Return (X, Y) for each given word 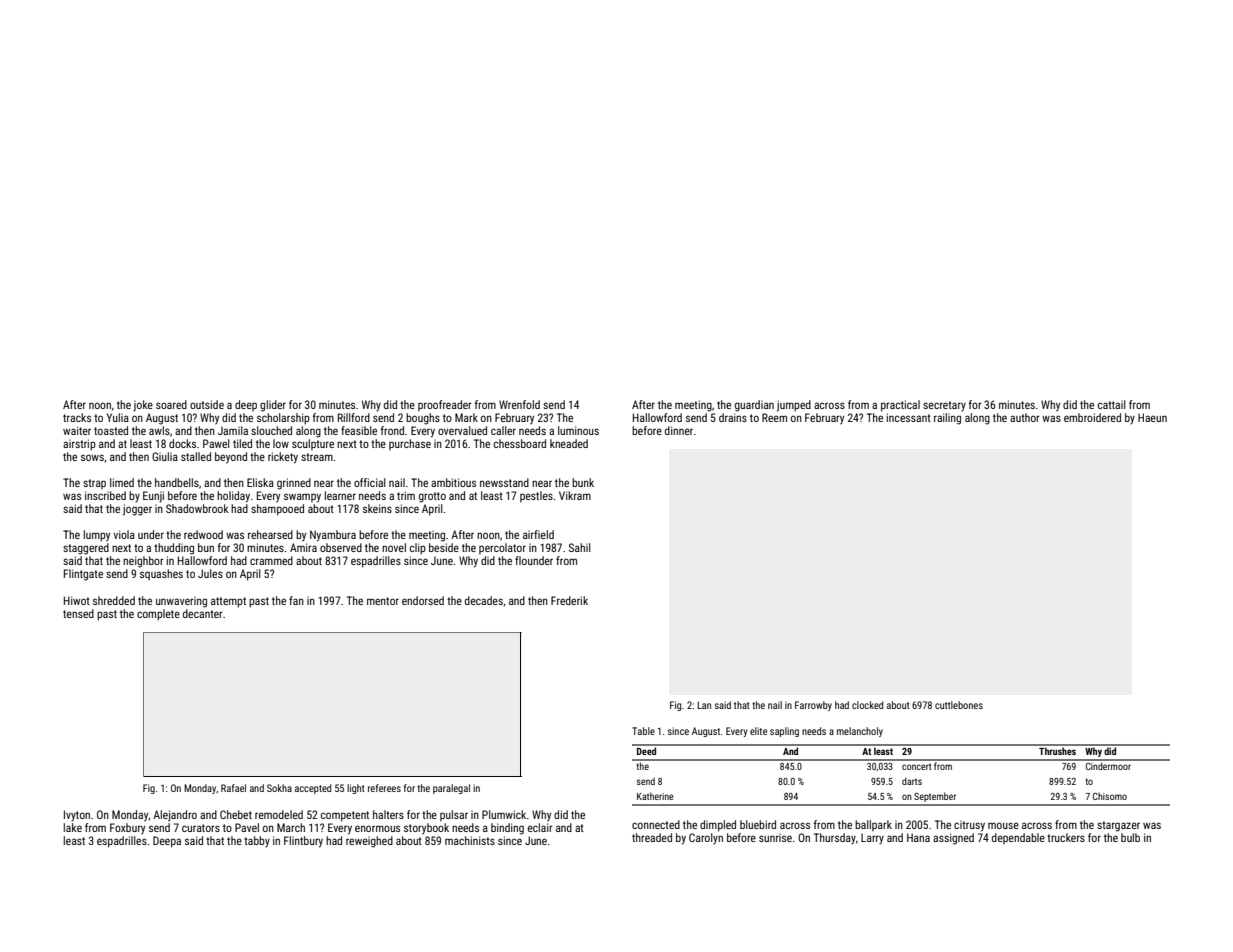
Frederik (569, 600)
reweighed (369, 842)
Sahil (580, 547)
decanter (203, 613)
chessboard (520, 443)
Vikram (575, 495)
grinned (294, 484)
